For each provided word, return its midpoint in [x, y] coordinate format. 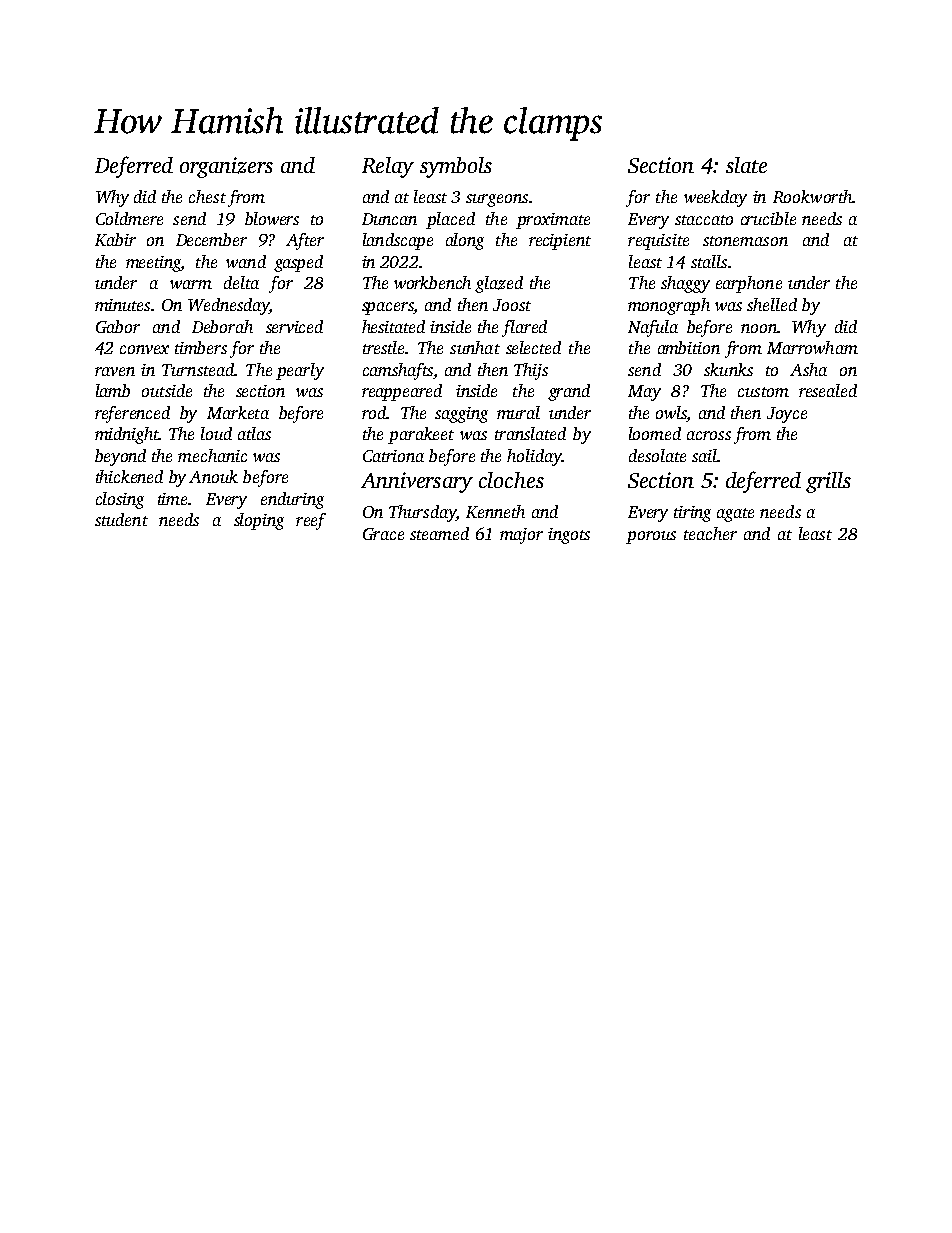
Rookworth [813, 196]
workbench [432, 282]
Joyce [787, 415]
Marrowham [812, 347]
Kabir [115, 239]
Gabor [118, 326]
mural [518, 412]
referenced [132, 414]
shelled [772, 304]
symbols [456, 167]
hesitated [393, 326]
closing [120, 500]
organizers [226, 167]
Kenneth [495, 511]
